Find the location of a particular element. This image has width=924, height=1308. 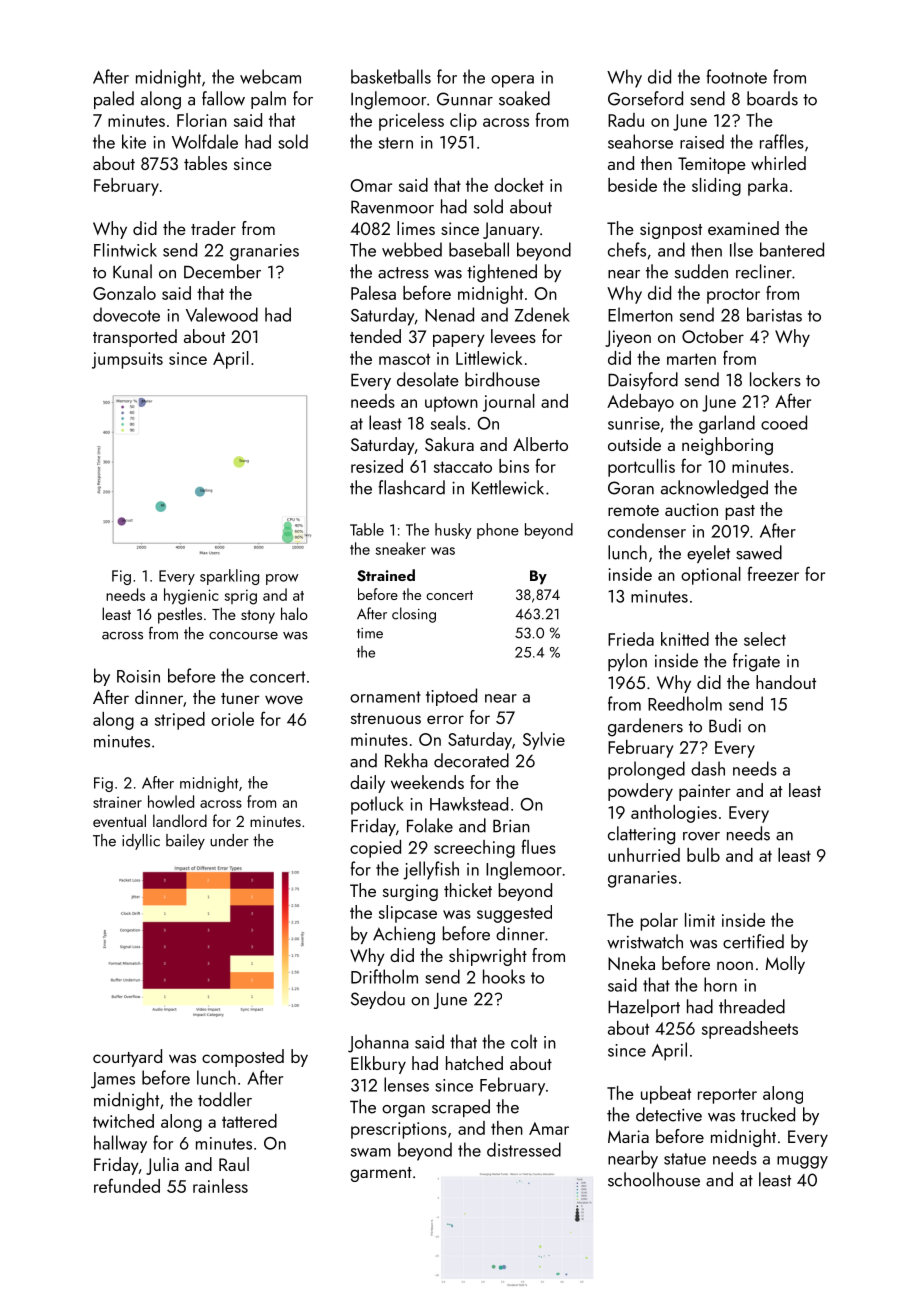

freezer is located at coordinates (773, 573).
